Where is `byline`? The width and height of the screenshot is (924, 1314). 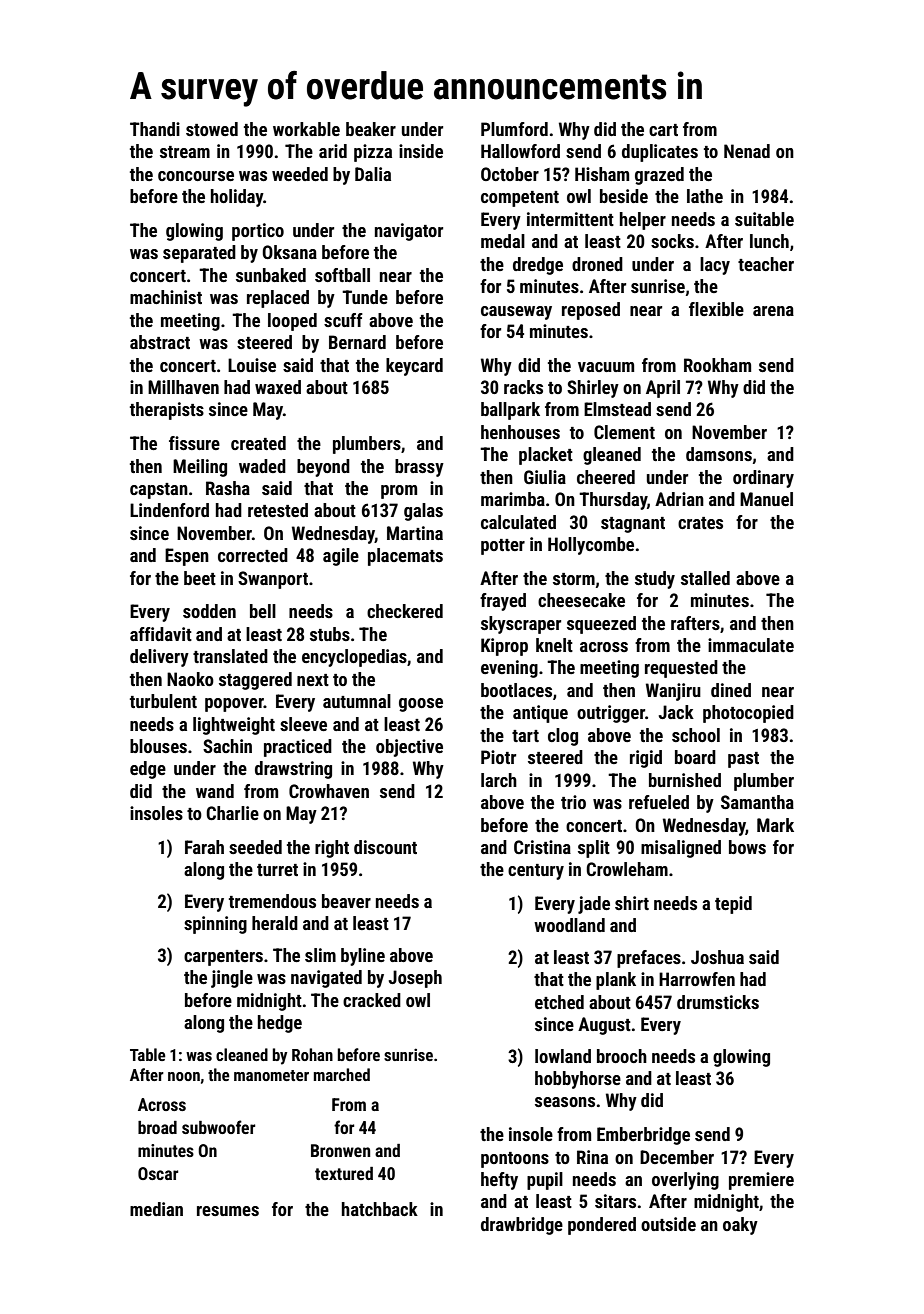
byline is located at coordinates (363, 957).
